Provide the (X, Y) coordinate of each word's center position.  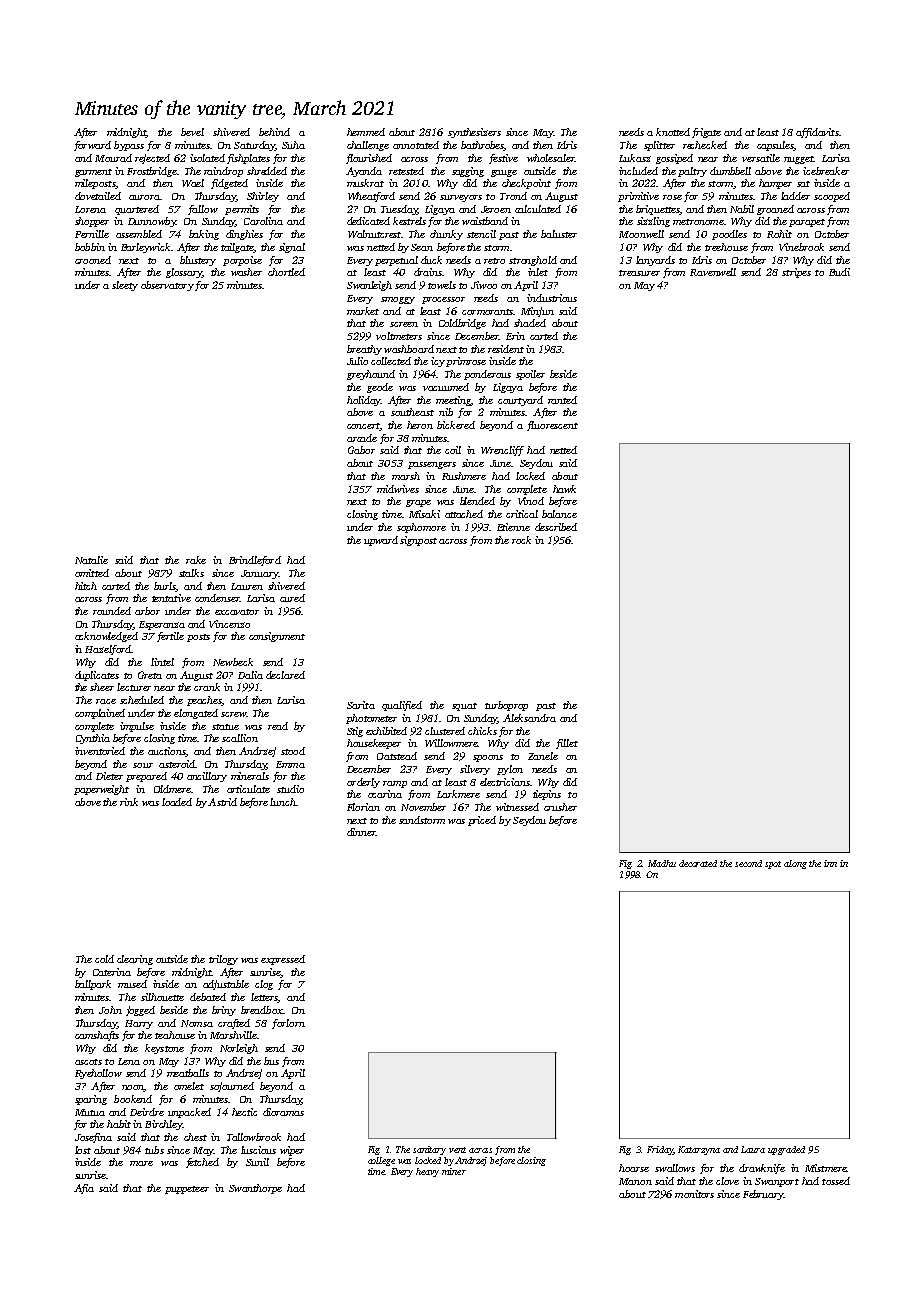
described (556, 527)
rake (196, 560)
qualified (402, 706)
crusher (560, 807)
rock (521, 540)
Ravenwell (713, 272)
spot (773, 865)
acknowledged (106, 637)
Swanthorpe (255, 1189)
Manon (635, 1181)
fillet (567, 744)
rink (129, 802)
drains (428, 272)
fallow (203, 210)
